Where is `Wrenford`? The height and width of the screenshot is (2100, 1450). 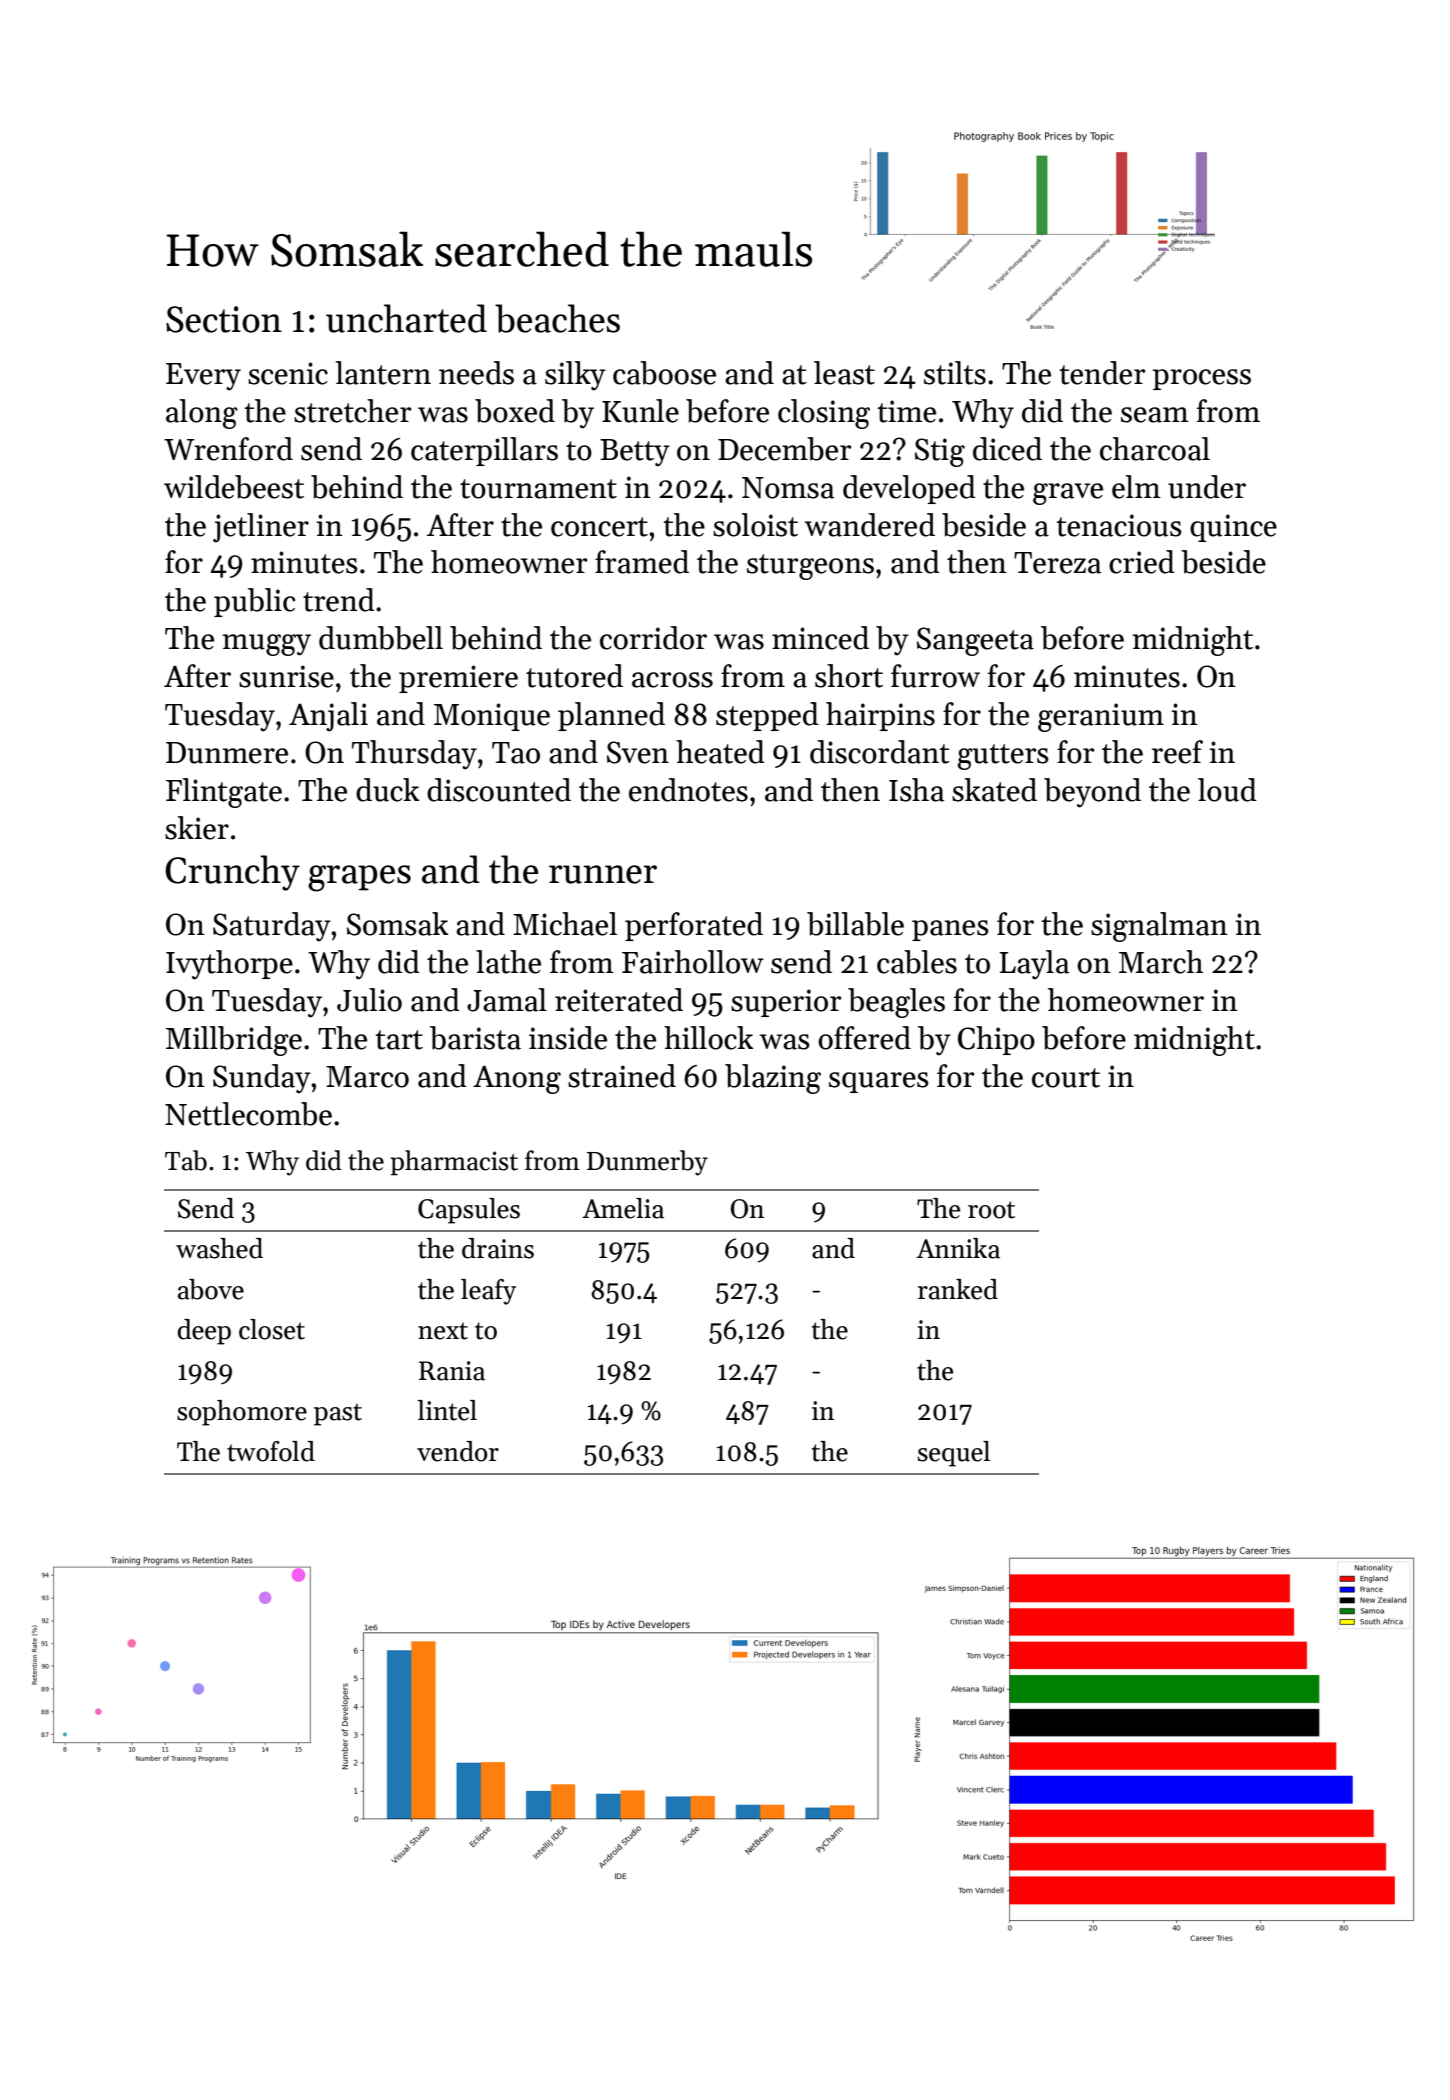
Wrenford is located at coordinates (228, 449).
